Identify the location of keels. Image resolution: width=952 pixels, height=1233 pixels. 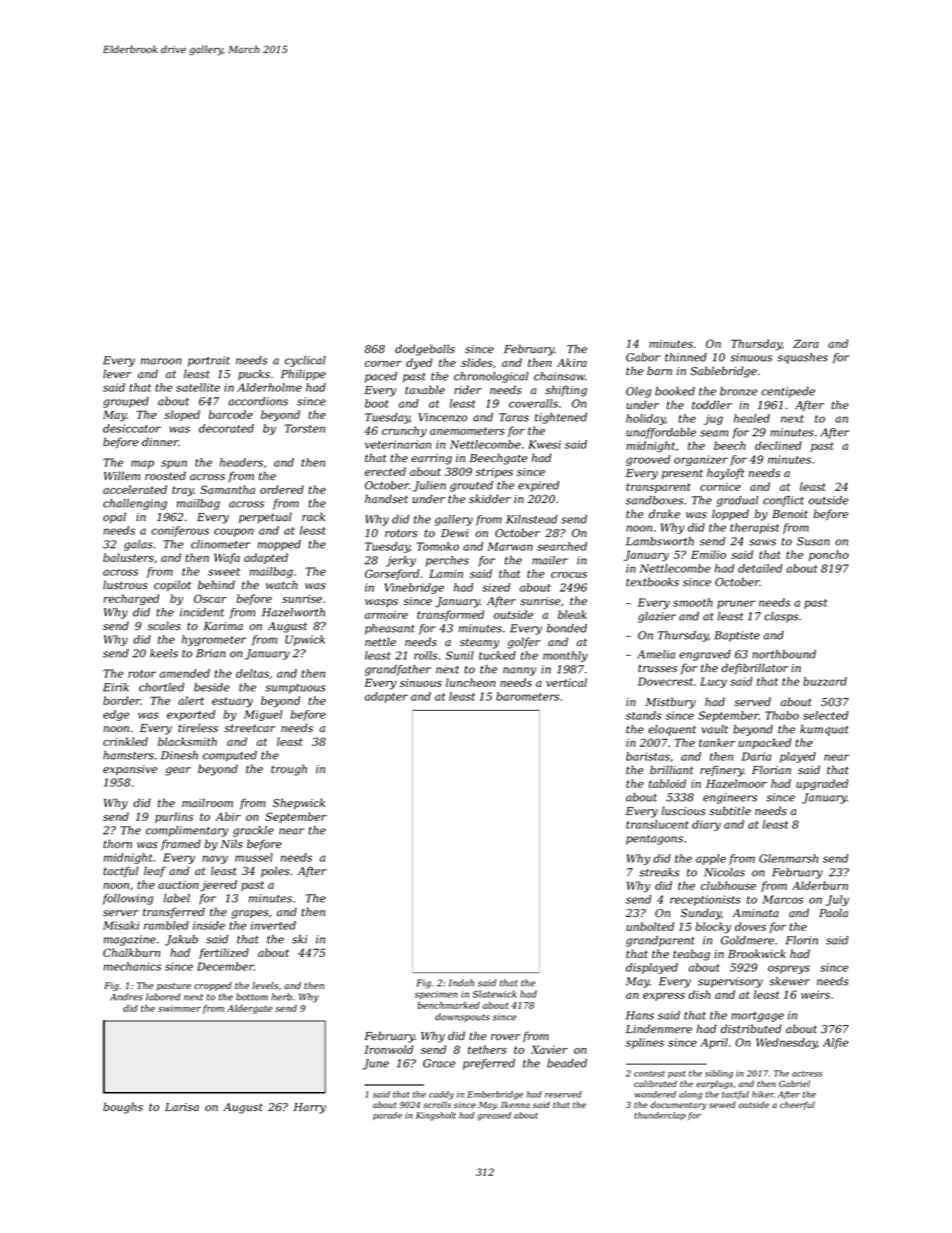
(164, 653).
